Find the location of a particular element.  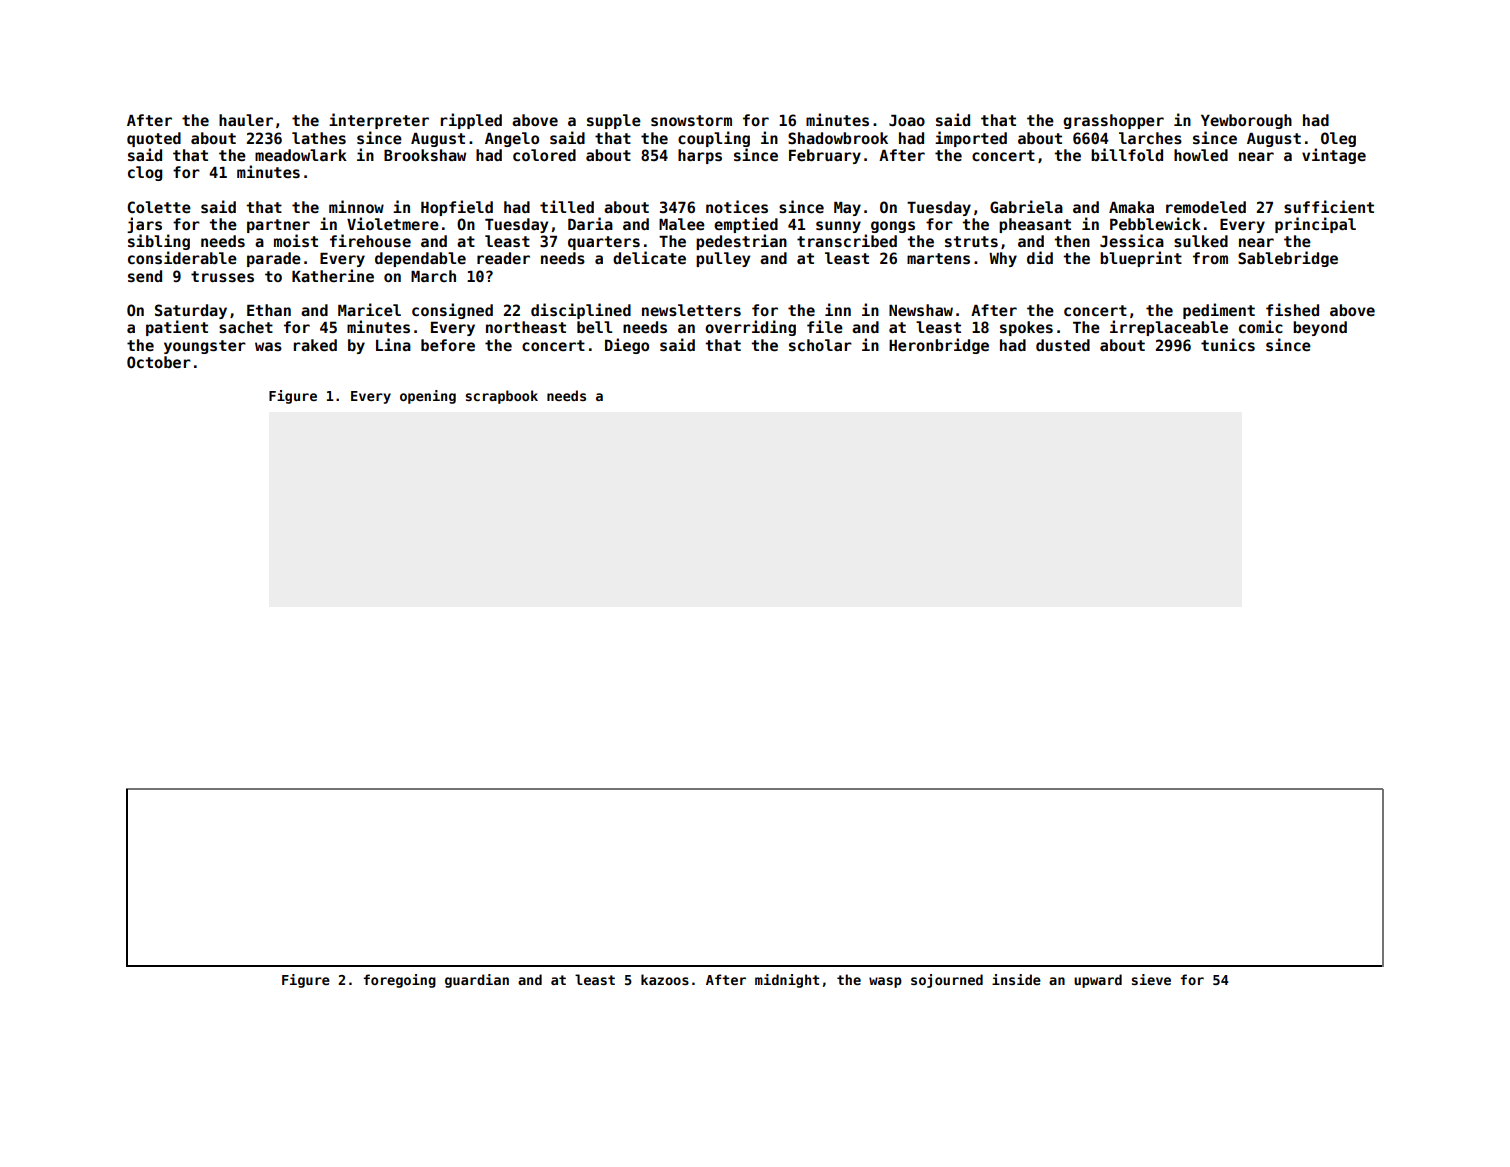

midnight is located at coordinates (787, 981).
